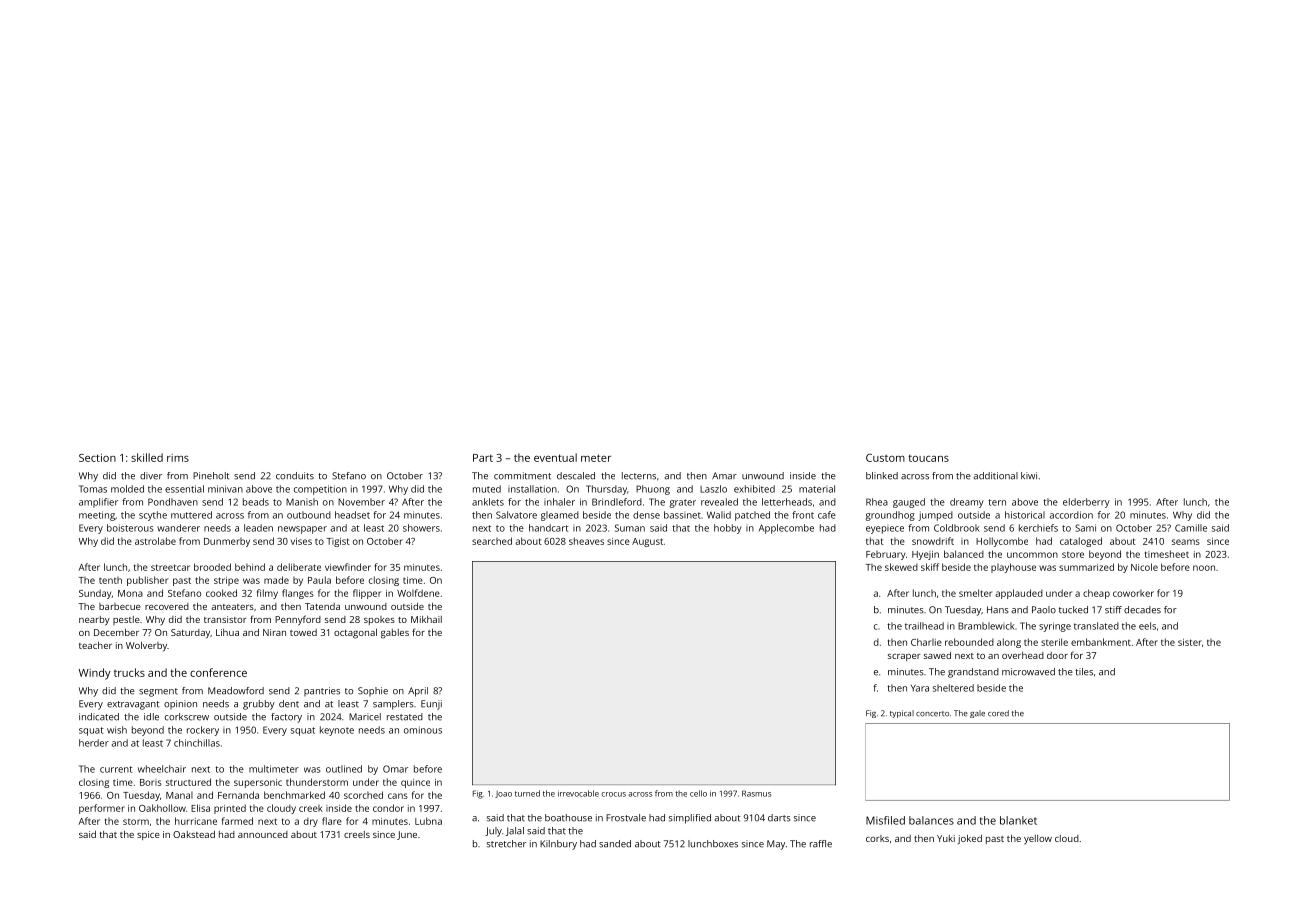 The height and width of the document is (924, 1308). What do you see at coordinates (483, 458) in the document?
I see `Part` at bounding box center [483, 458].
